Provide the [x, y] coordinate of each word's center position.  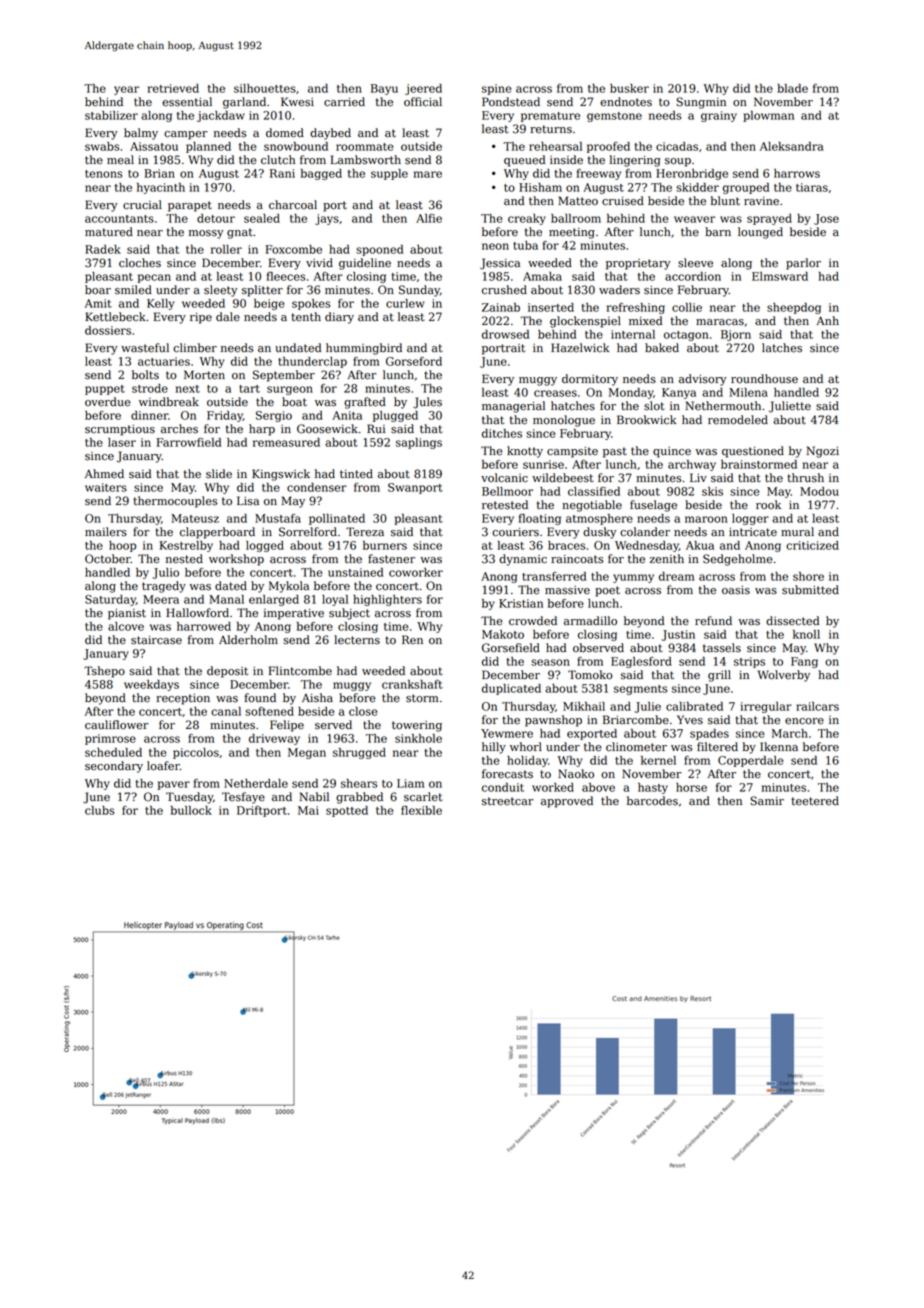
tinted [356, 474]
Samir [767, 801]
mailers [106, 532]
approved [567, 802]
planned [208, 147]
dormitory [590, 380]
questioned [753, 452]
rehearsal [555, 146]
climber [195, 348]
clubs [99, 810]
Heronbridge [692, 174]
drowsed [505, 334]
